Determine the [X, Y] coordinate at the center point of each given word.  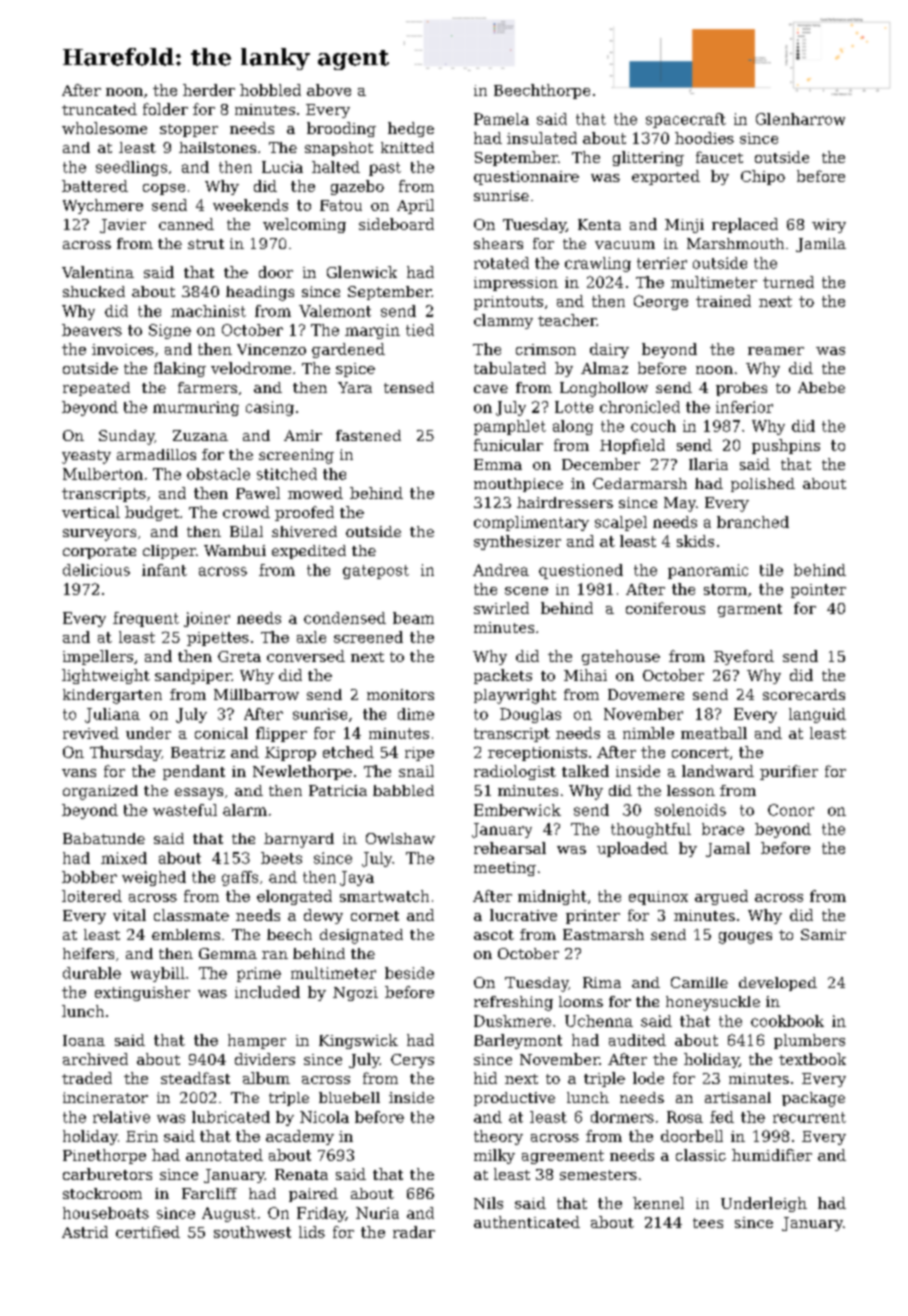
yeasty [86, 457]
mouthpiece [518, 485]
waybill [158, 974]
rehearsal [510, 848]
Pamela [501, 119]
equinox [658, 898]
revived [91, 733]
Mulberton [103, 474]
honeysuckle [713, 1003]
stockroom [102, 1193]
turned [788, 282]
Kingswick [358, 1041]
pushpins [786, 446]
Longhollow [604, 389]
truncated [99, 109]
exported [666, 177]
